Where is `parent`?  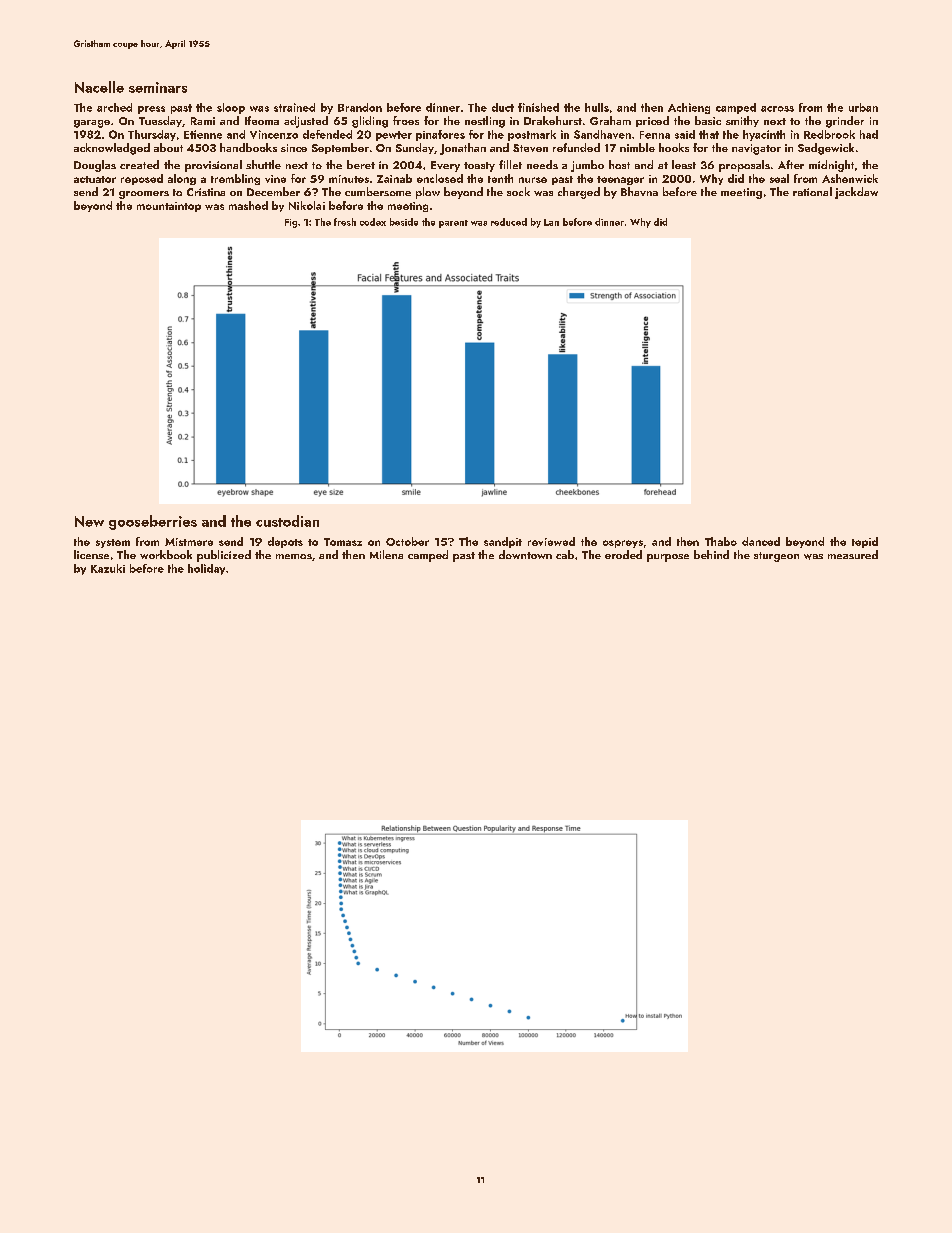
parent is located at coordinates (453, 224).
